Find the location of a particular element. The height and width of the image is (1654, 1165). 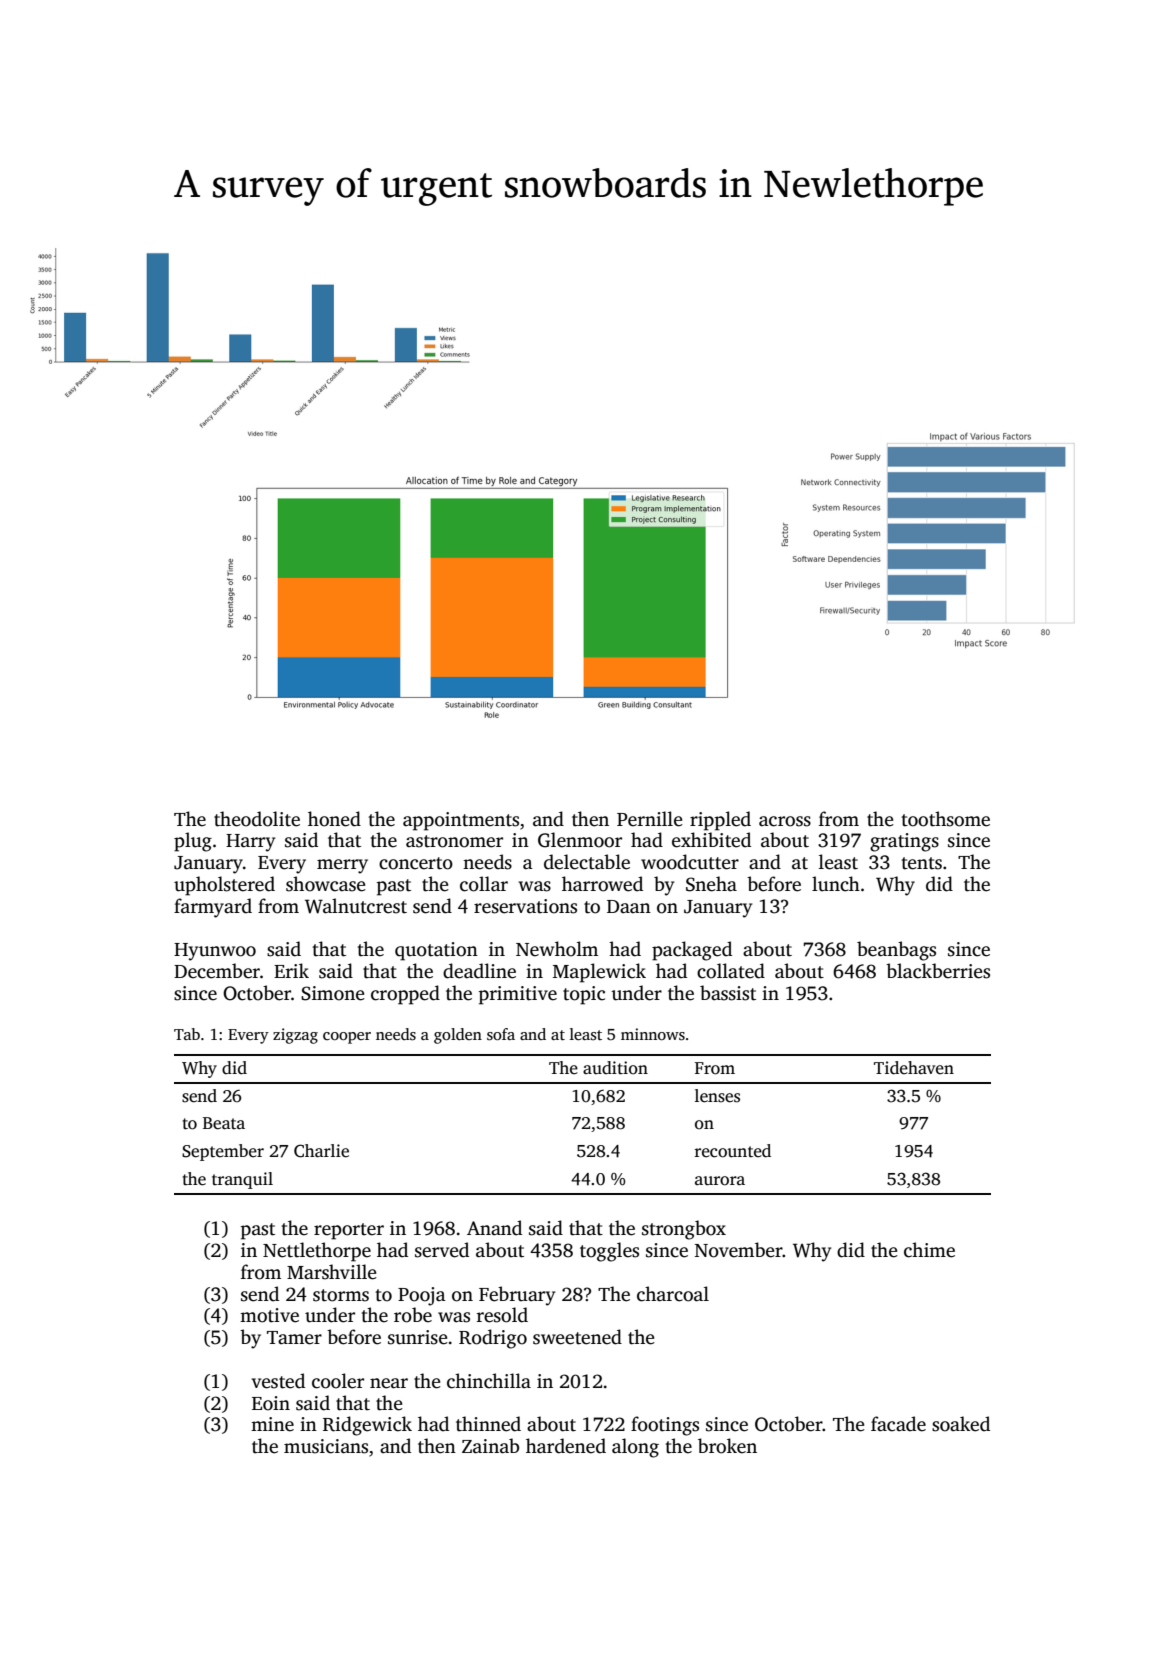

honed is located at coordinates (334, 819).
